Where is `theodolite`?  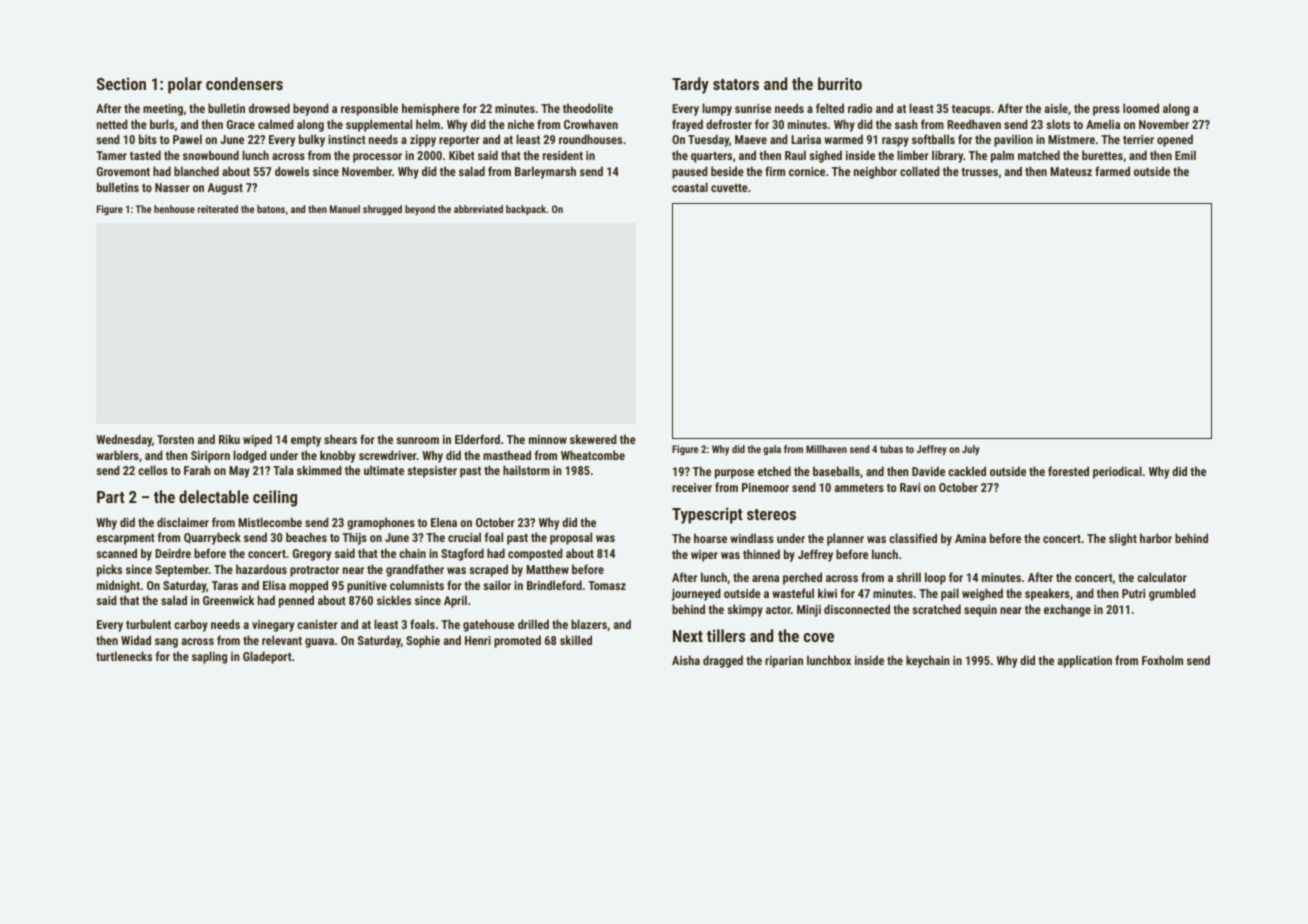
theodolite is located at coordinates (588, 108).
